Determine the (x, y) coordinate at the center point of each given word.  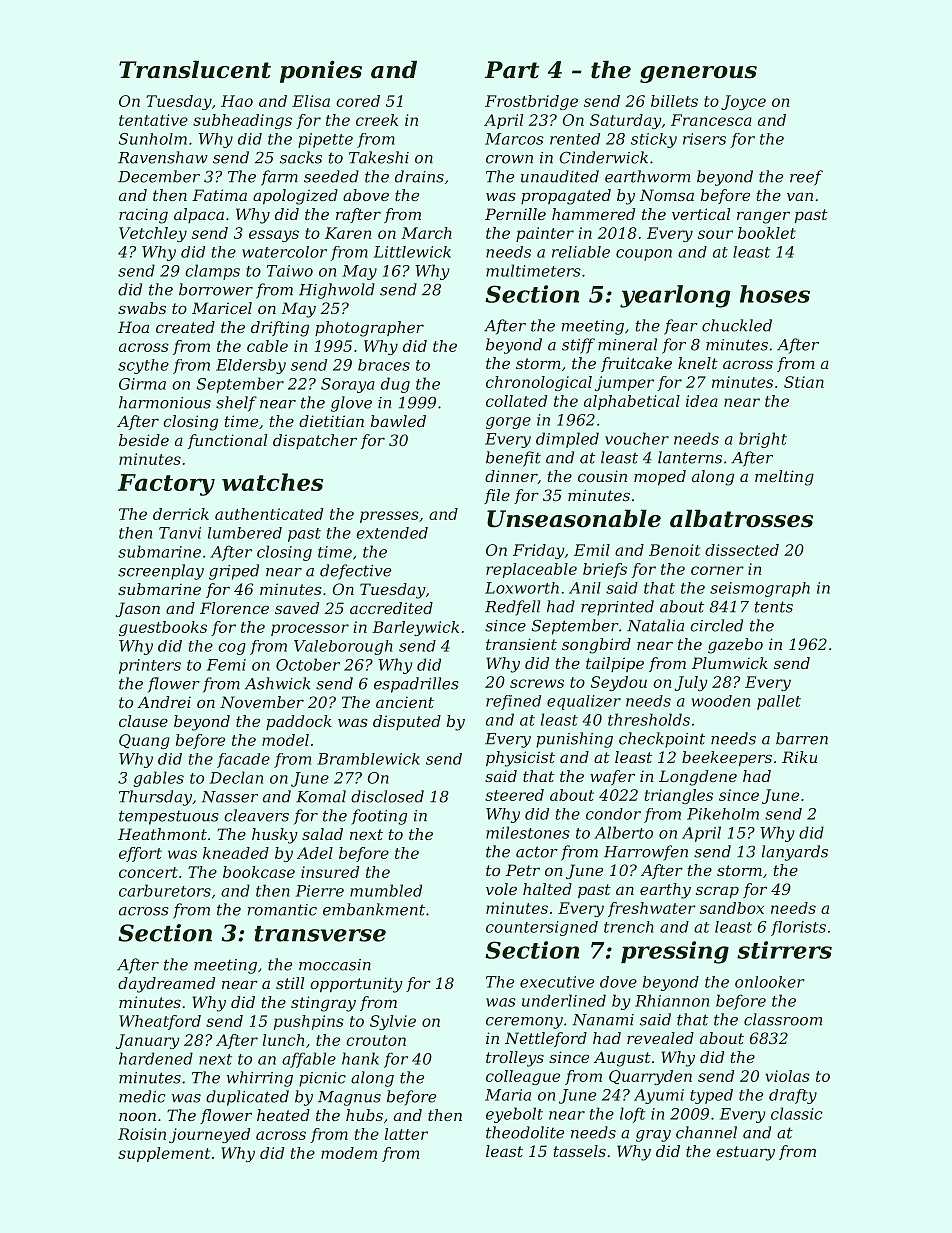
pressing (675, 952)
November (262, 702)
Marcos (514, 139)
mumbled (386, 890)
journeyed (209, 1135)
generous (698, 74)
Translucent (195, 69)
